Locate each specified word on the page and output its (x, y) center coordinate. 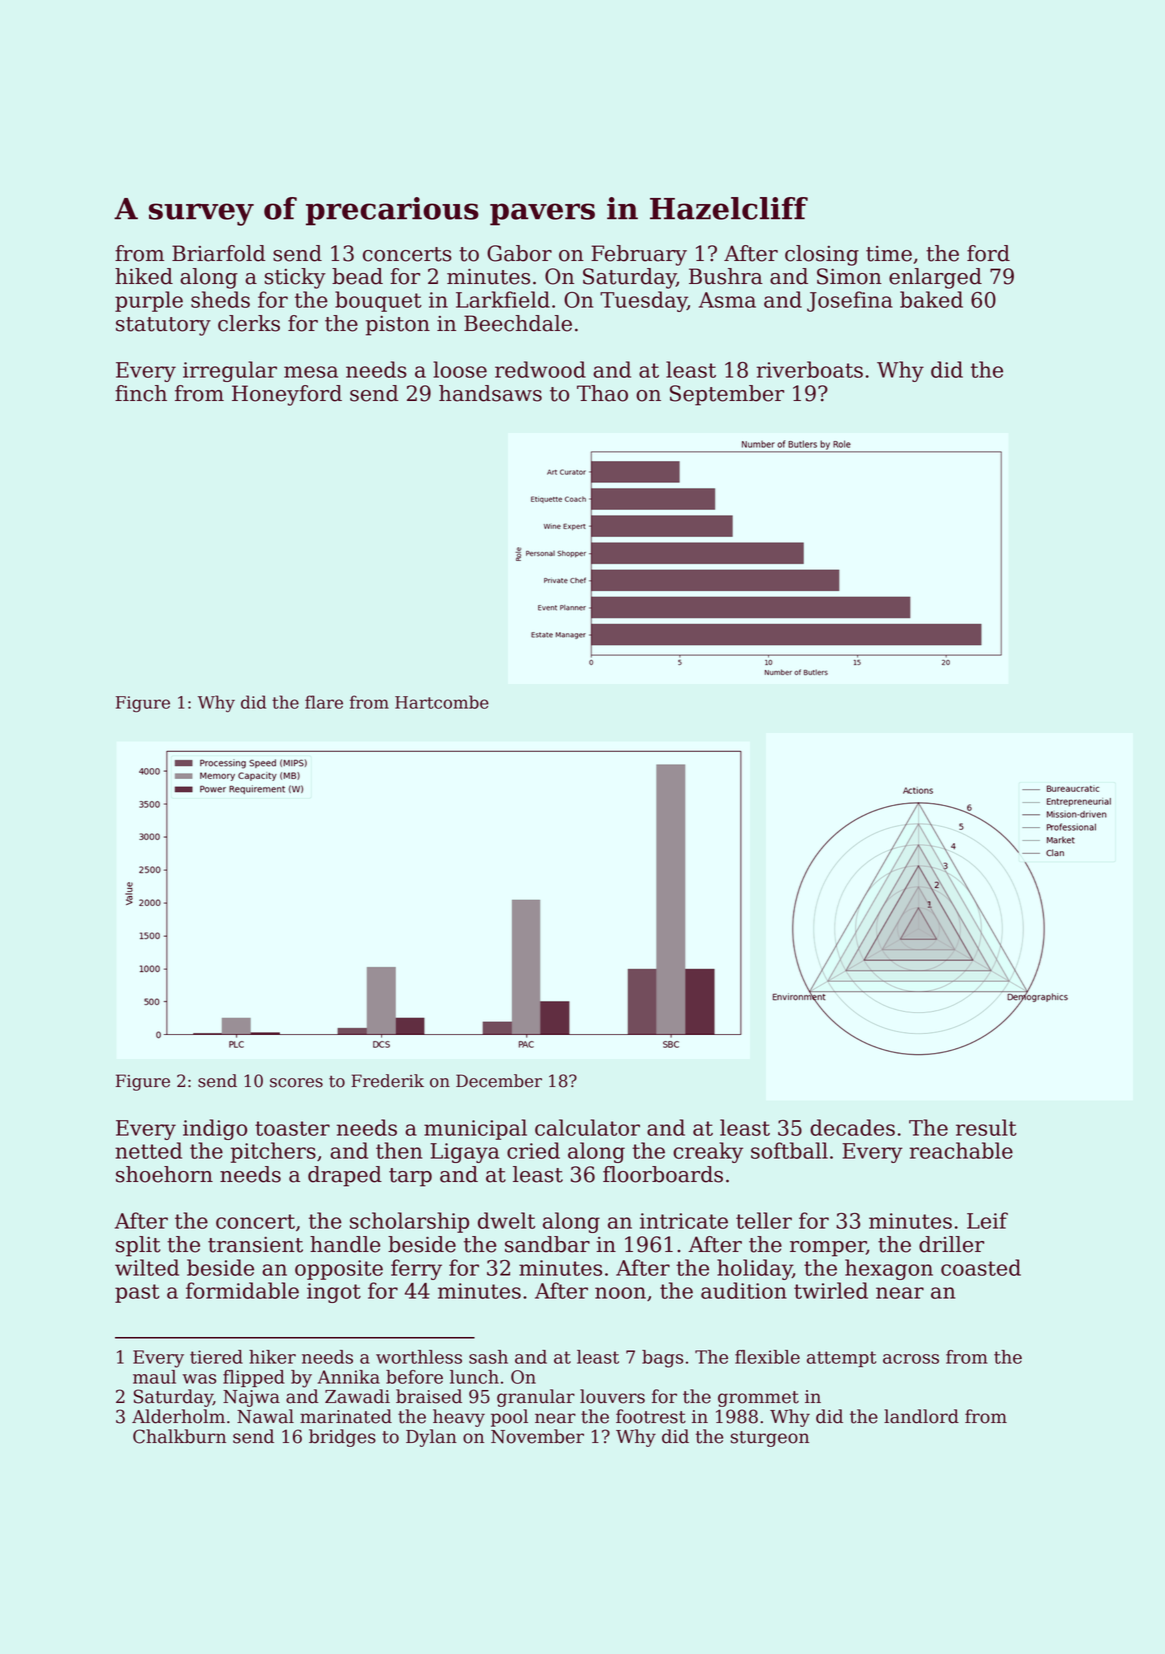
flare (324, 702)
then (399, 1150)
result (986, 1127)
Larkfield (503, 299)
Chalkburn (179, 1436)
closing (822, 255)
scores (296, 1083)
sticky (295, 278)
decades (852, 1127)
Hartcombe (442, 702)
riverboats (810, 369)
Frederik (387, 1081)
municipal (475, 1129)
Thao (602, 393)
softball (789, 1150)
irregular (230, 371)
